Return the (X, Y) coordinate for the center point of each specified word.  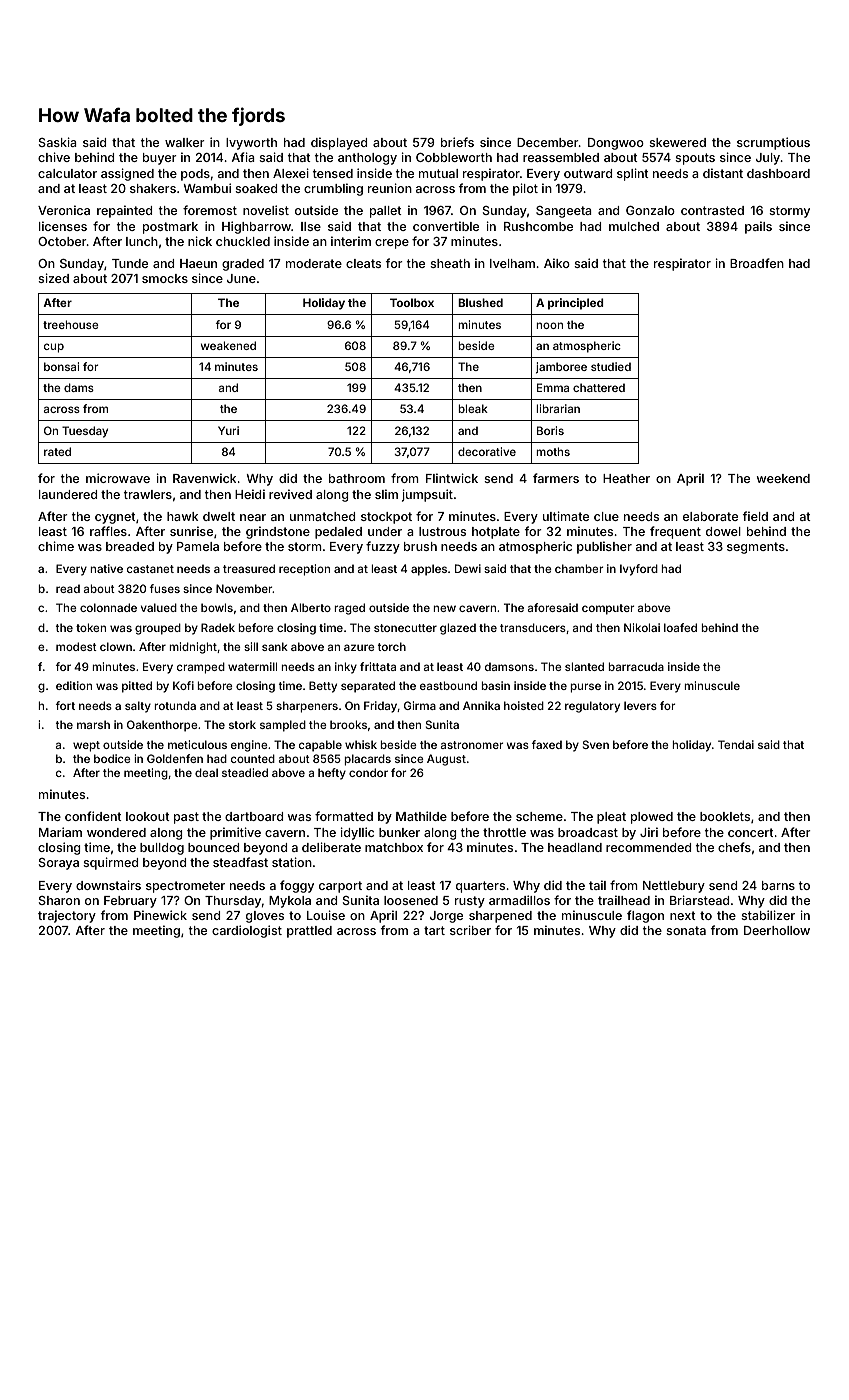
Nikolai (642, 627)
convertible (446, 226)
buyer (160, 159)
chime (56, 546)
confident (93, 816)
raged (349, 609)
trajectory (67, 916)
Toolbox (412, 302)
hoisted (524, 705)
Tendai (736, 744)
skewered (677, 142)
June (241, 278)
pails (758, 227)
